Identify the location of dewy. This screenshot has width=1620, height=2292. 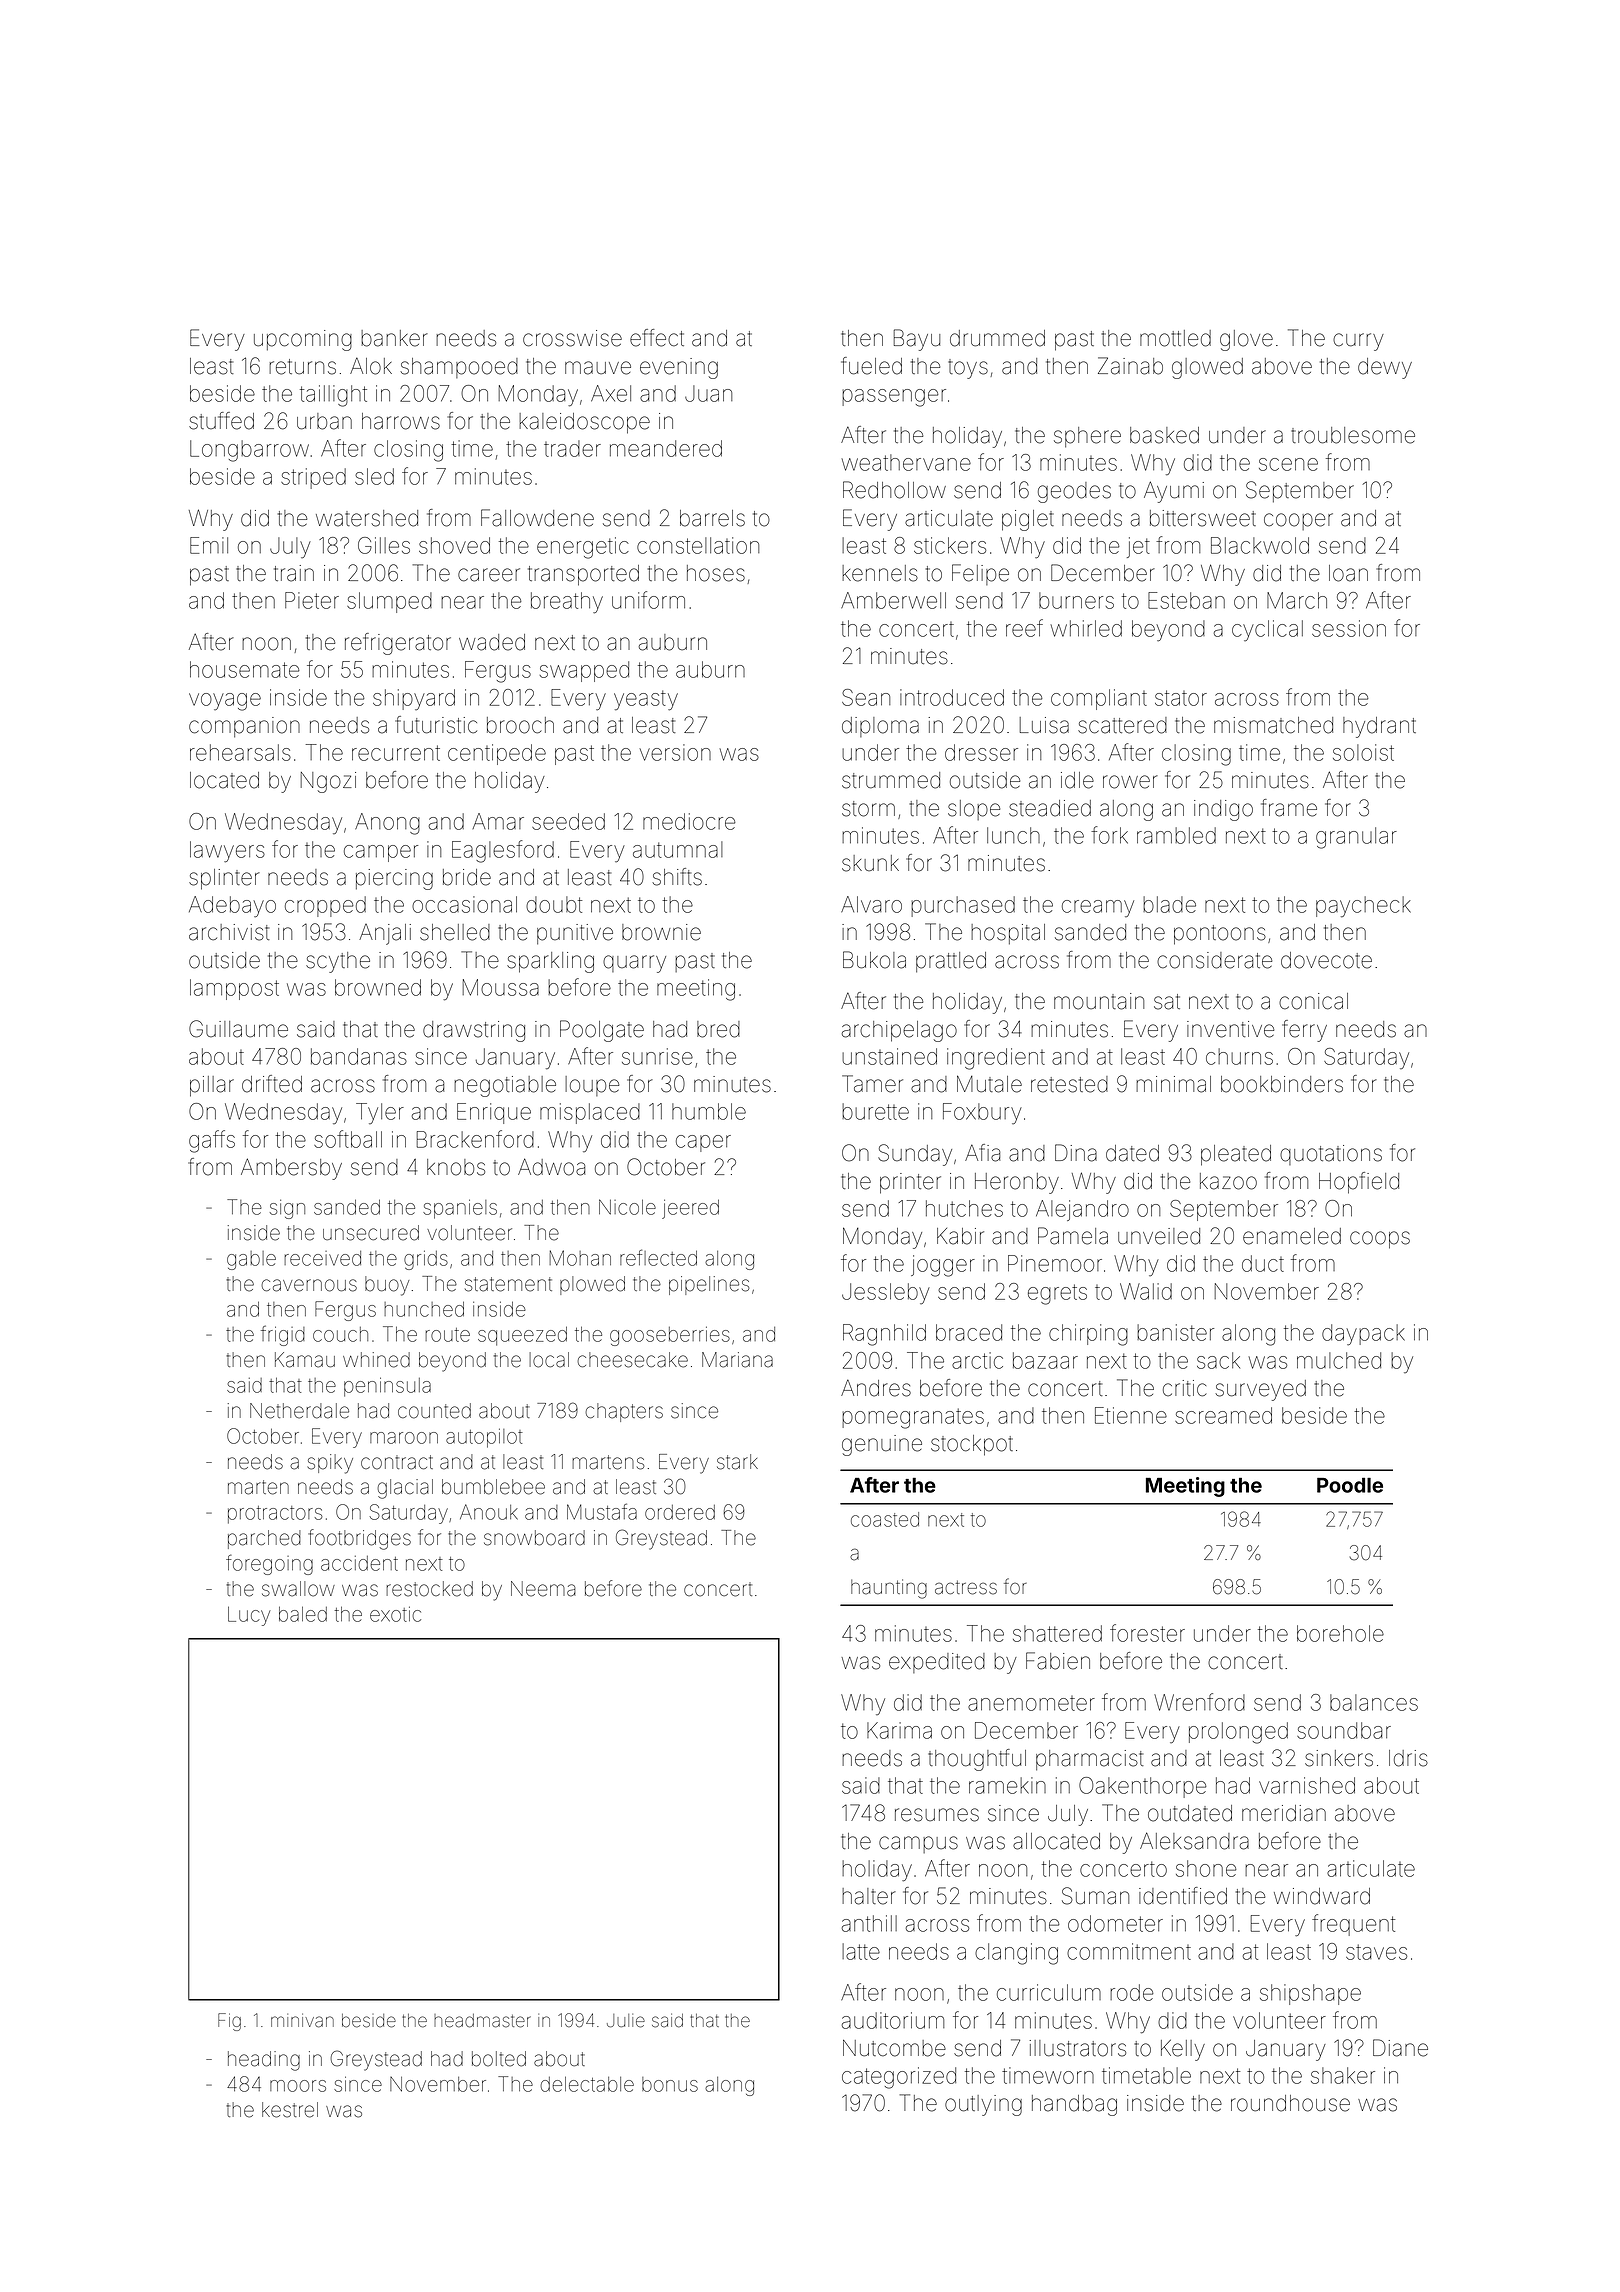
(1385, 368).
